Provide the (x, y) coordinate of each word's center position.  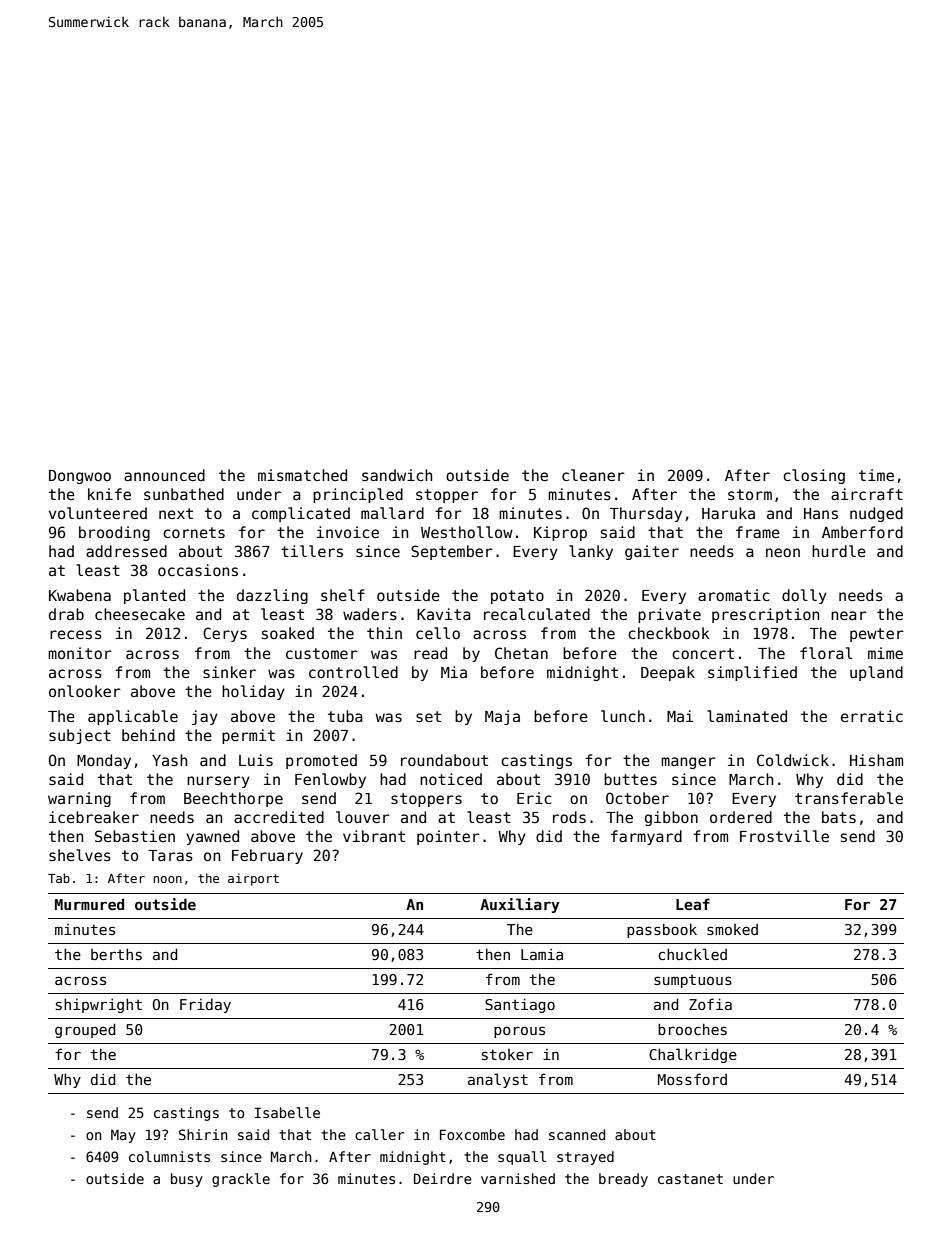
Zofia (710, 1004)
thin (384, 633)
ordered (741, 817)
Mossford (692, 1079)
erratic (872, 716)
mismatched (302, 475)
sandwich (397, 475)
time (876, 475)
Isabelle (287, 1112)
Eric (534, 798)
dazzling (272, 596)
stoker (507, 1054)
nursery (218, 782)
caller (379, 1134)
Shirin (203, 1134)
